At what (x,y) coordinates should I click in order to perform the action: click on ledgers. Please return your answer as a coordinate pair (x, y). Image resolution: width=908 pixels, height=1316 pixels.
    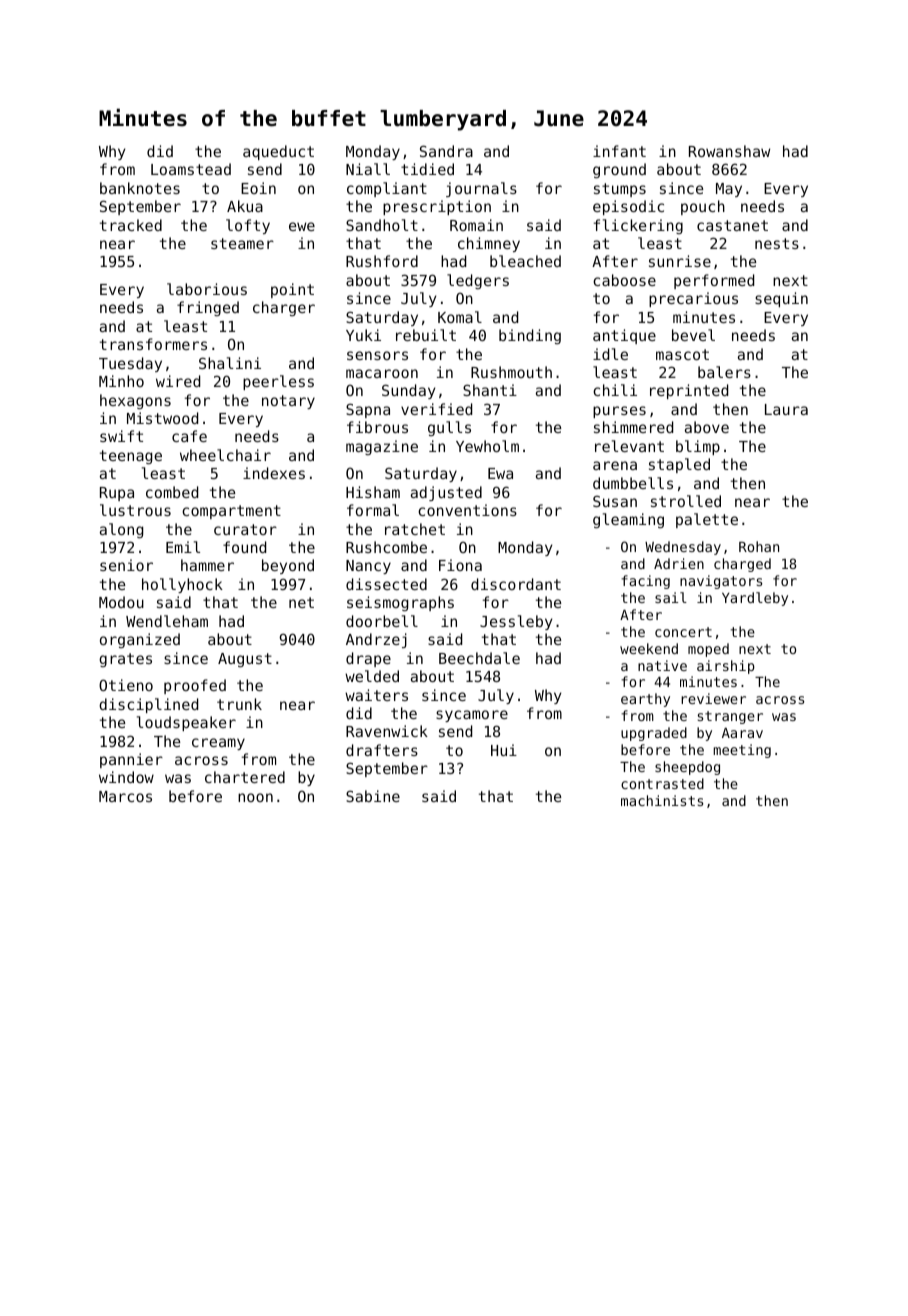
    Looking at the image, I should click on (478, 281).
